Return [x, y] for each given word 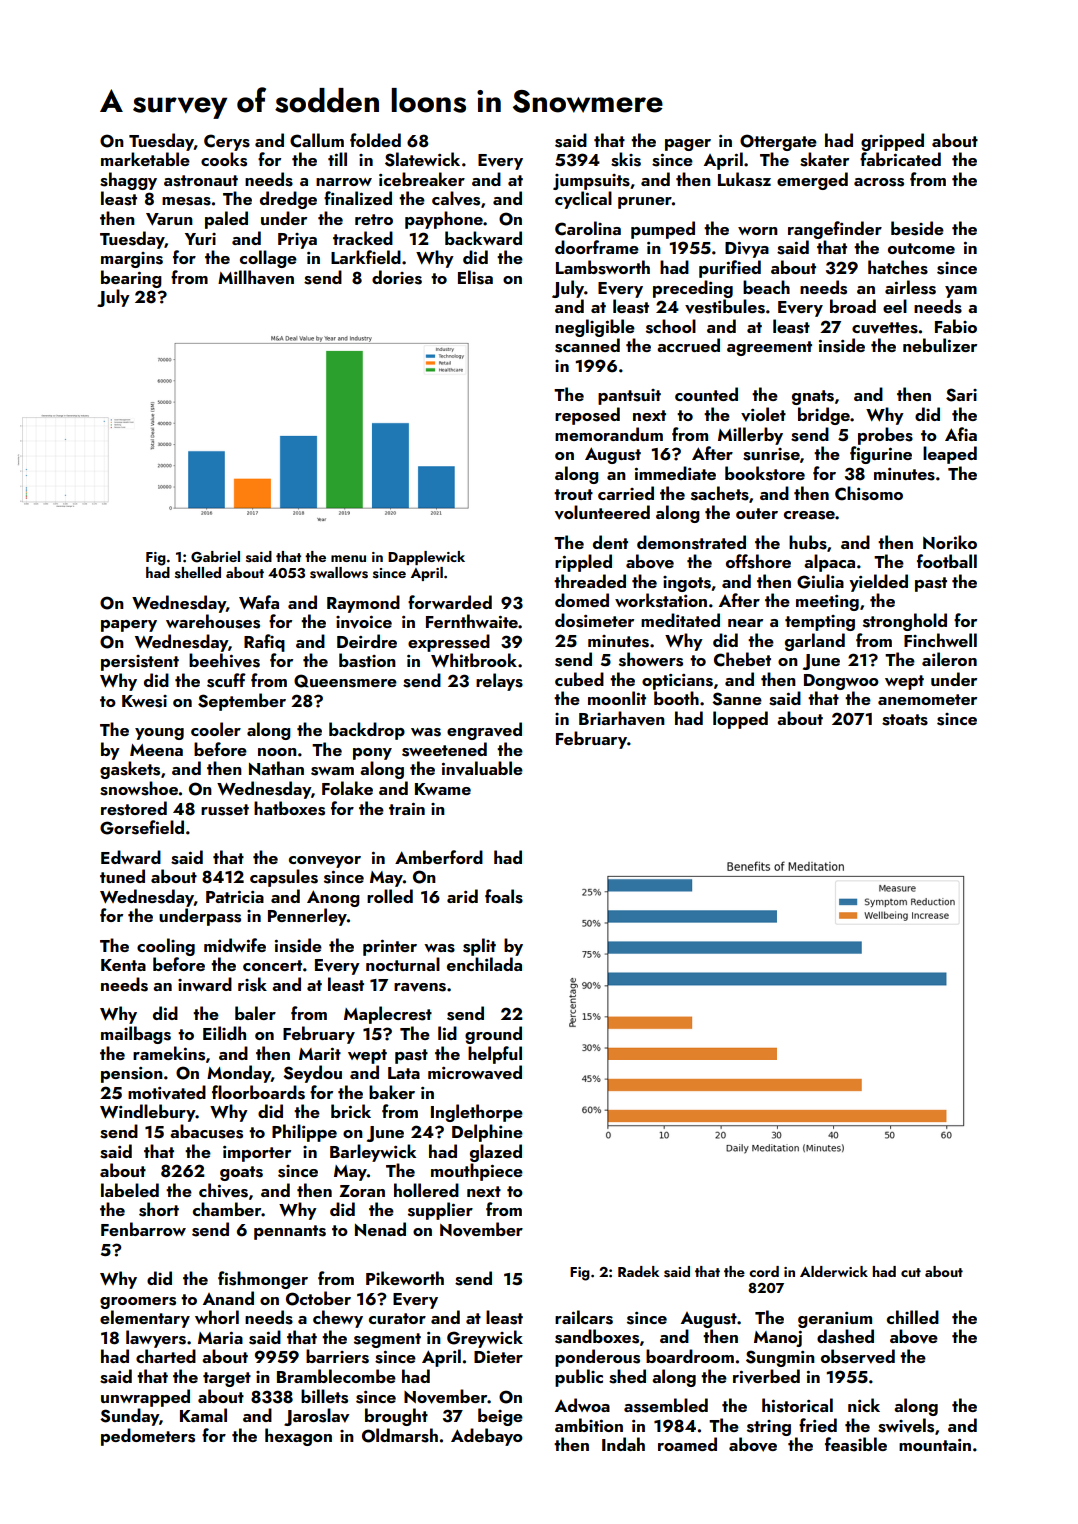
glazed [496, 1153]
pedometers [148, 1437]
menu [348, 558]
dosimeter [594, 620]
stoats [905, 720]
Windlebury [148, 1113]
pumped [663, 230]
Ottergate [778, 142]
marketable [145, 159]
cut [911, 1272]
